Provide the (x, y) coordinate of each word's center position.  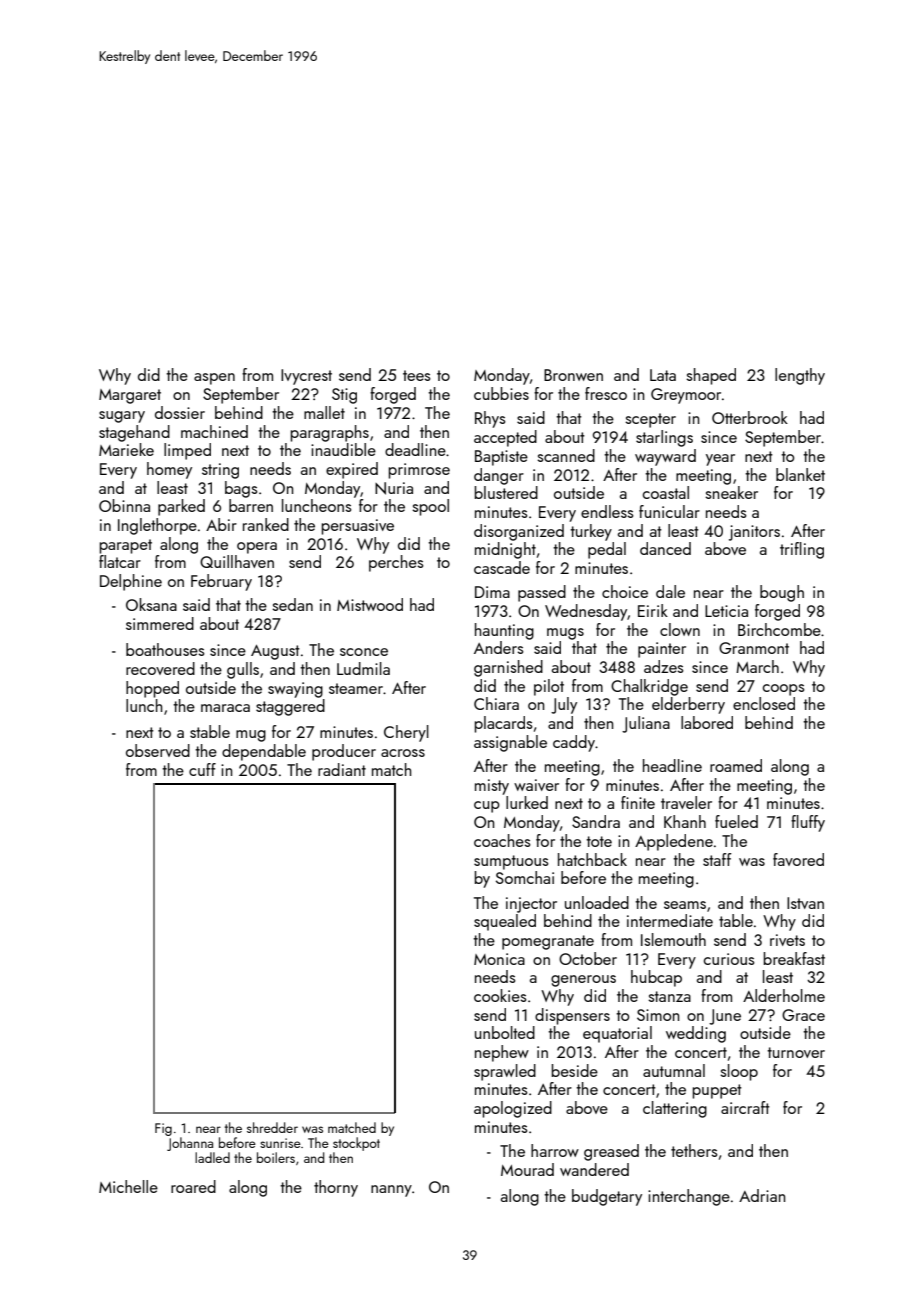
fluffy (808, 823)
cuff (202, 769)
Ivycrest (306, 377)
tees (417, 375)
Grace (803, 1015)
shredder (272, 1127)
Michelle (128, 1186)
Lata (663, 375)
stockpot (356, 1144)
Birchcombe (779, 629)
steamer (356, 688)
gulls (243, 670)
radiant (342, 769)
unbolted (505, 1032)
